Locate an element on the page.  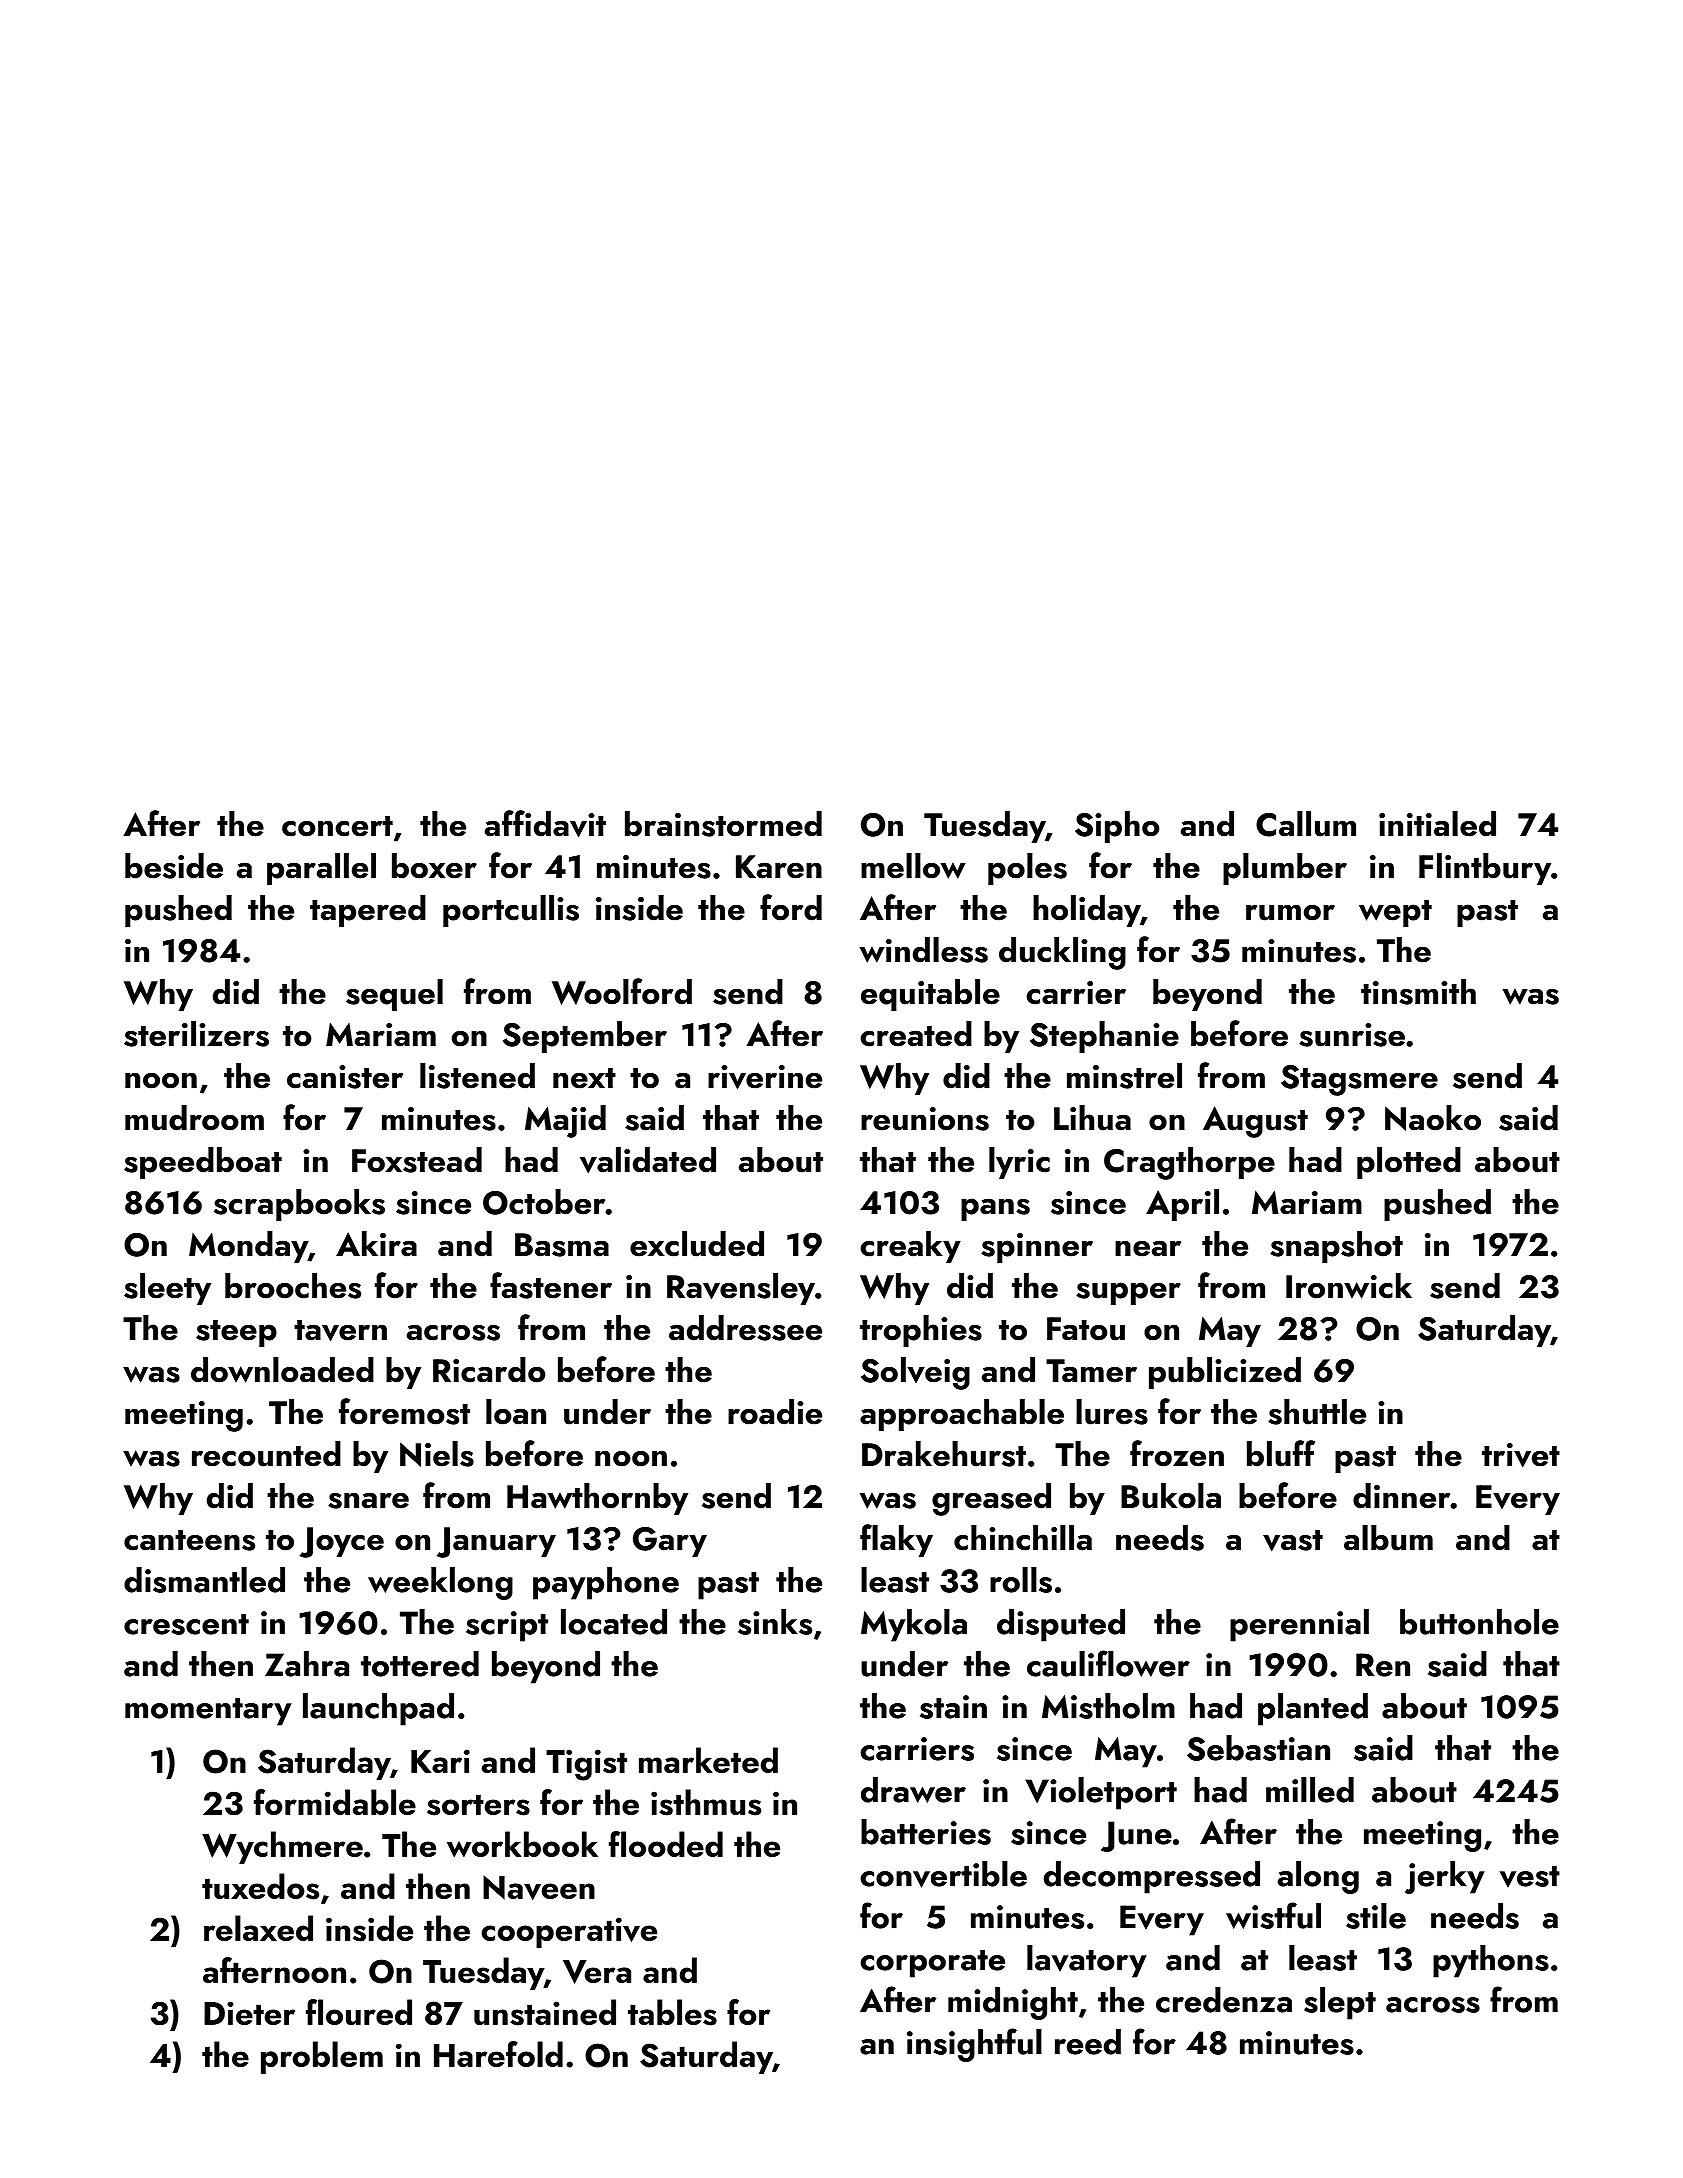
Sipho is located at coordinates (1117, 827).
